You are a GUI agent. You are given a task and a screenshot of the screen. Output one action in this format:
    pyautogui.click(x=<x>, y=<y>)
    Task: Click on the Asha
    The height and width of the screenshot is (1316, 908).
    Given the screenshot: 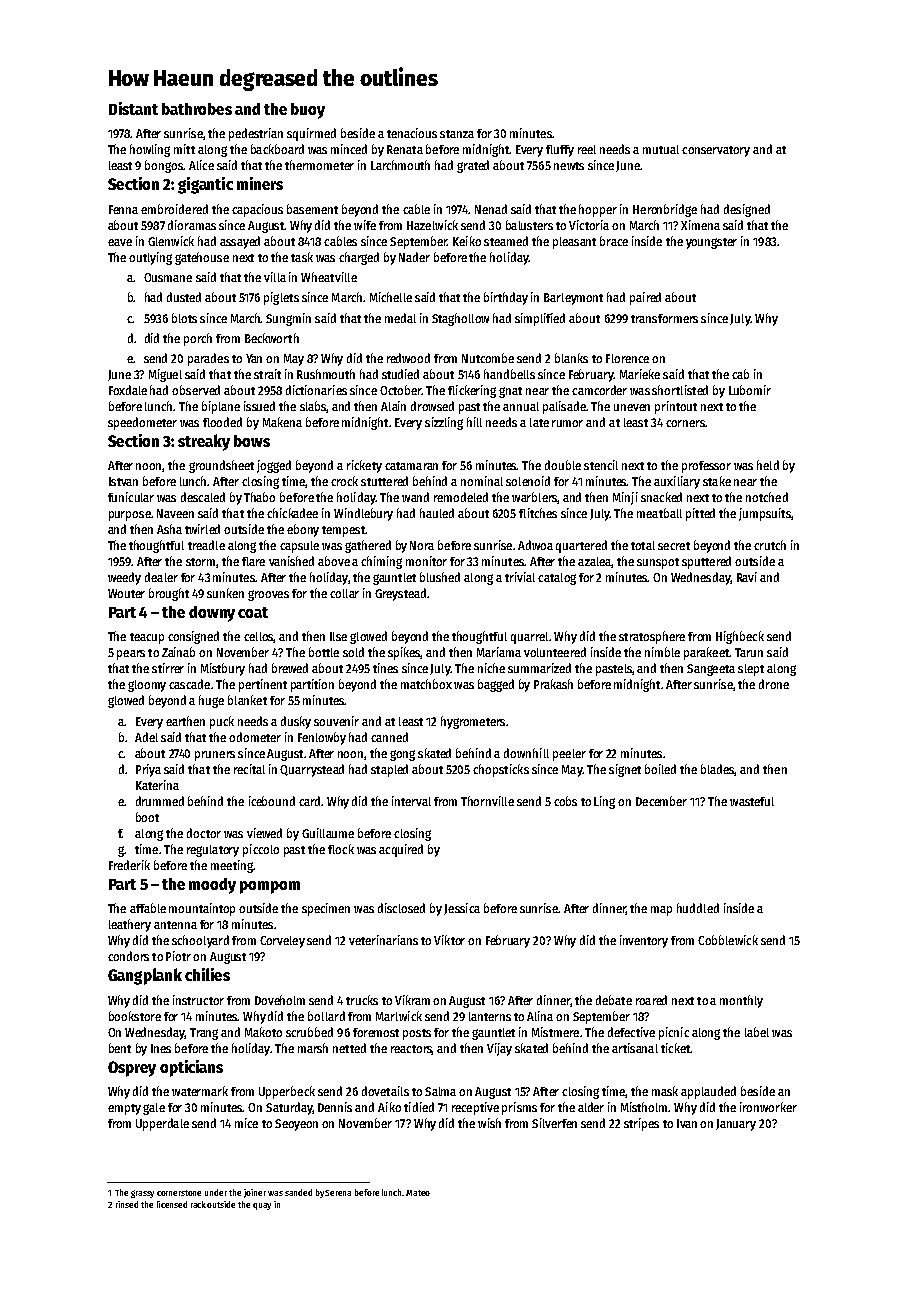 What is the action you would take?
    pyautogui.click(x=169, y=529)
